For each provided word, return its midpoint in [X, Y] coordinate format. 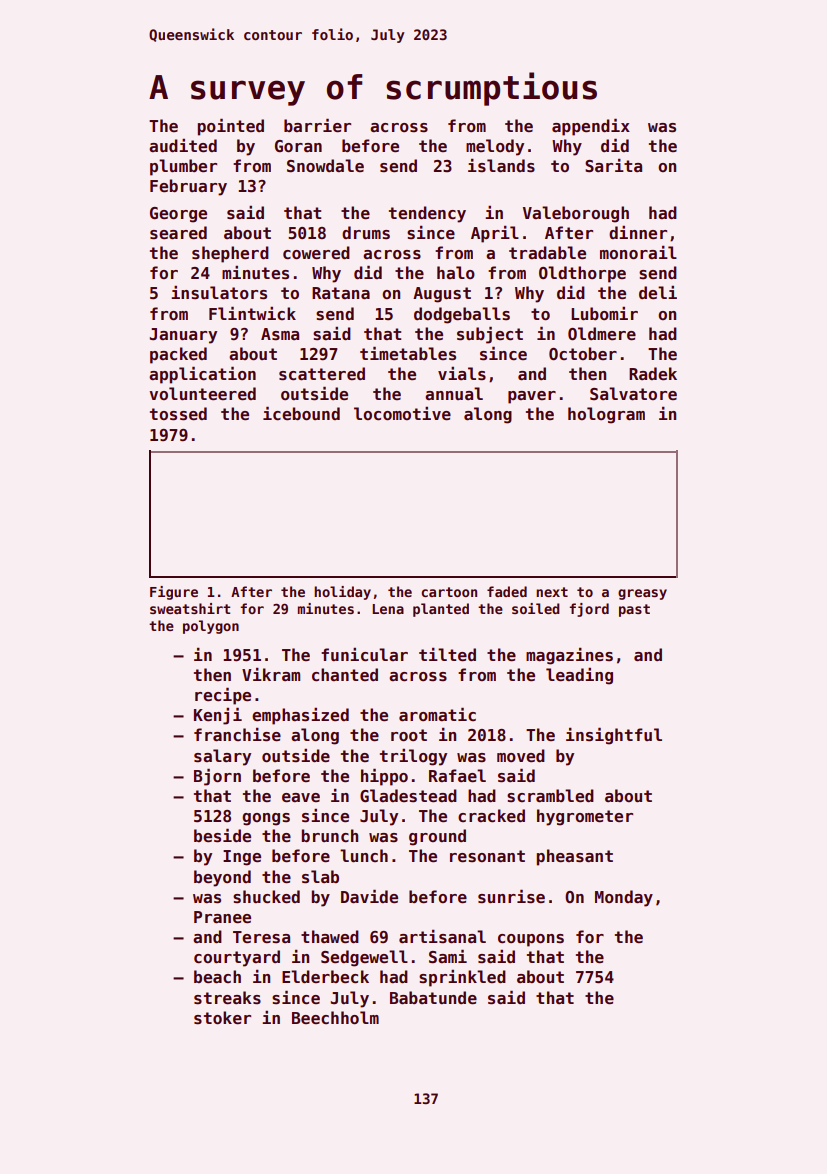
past [634, 610]
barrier [317, 125]
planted [441, 610]
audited [183, 145]
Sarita [613, 165]
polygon [211, 627]
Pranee [222, 917]
